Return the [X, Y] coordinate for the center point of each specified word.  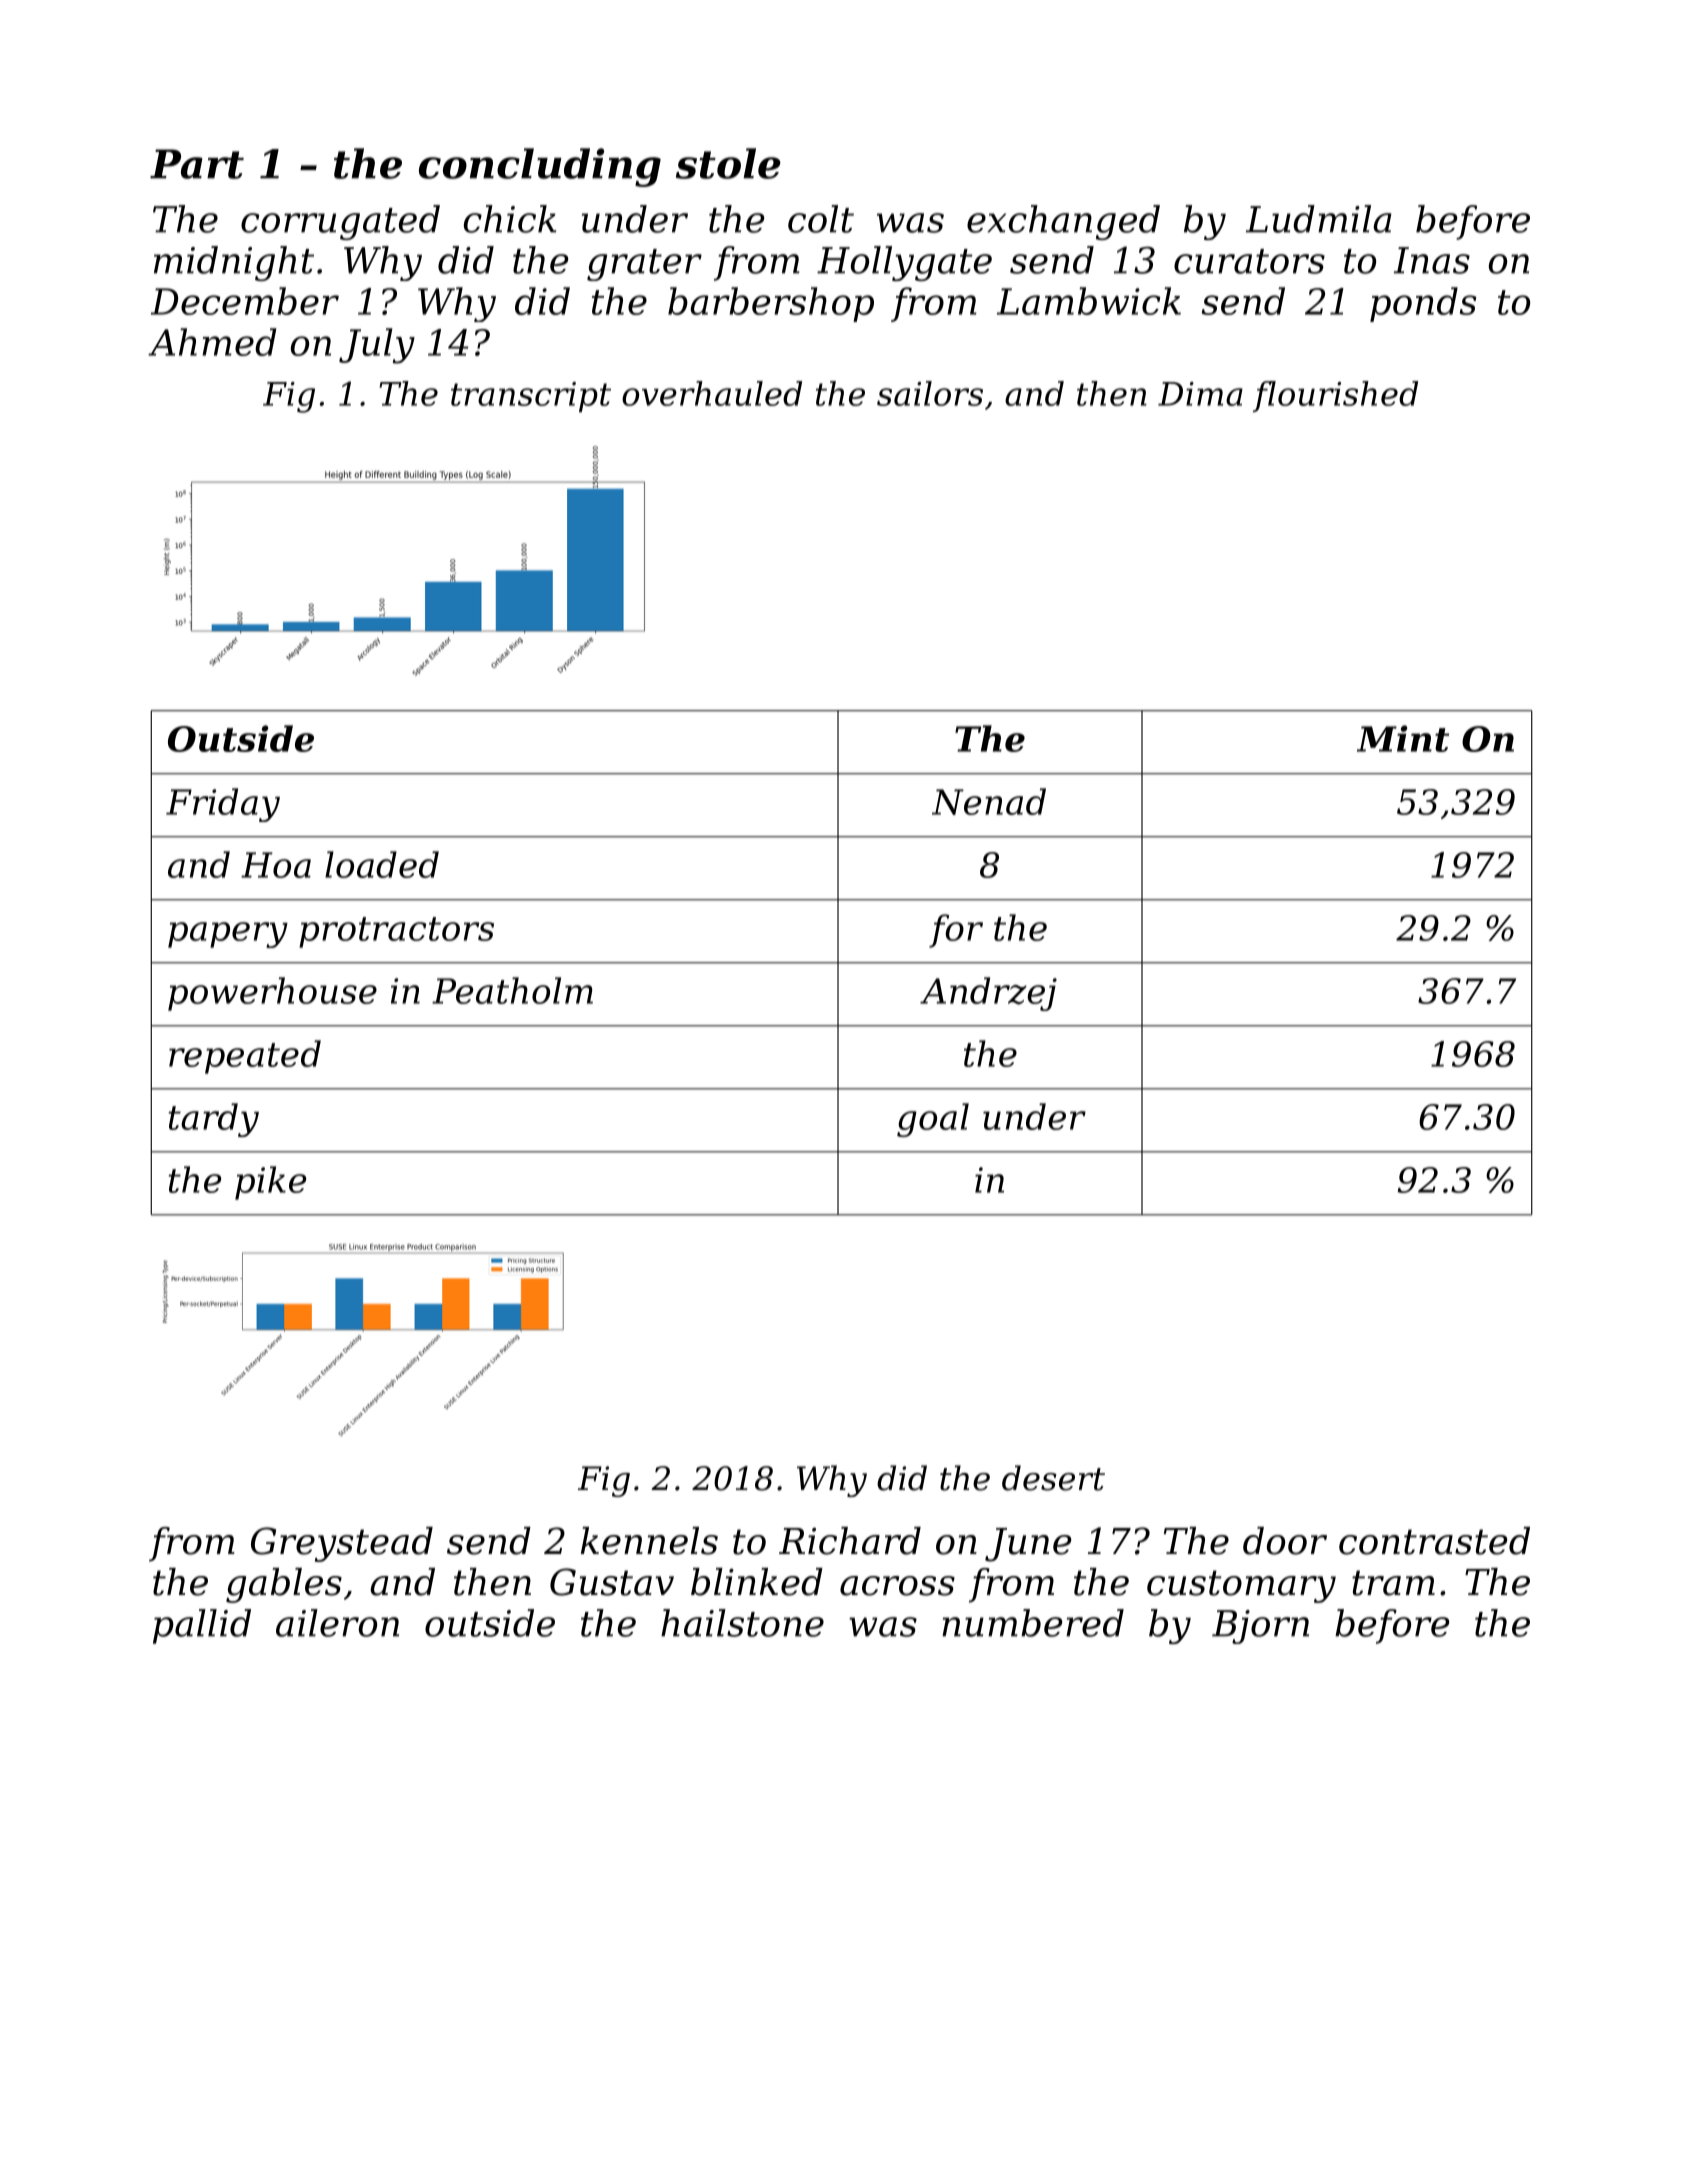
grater [644, 265]
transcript [531, 397]
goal [933, 1120]
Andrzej [988, 994]
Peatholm [512, 990]
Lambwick [1089, 301]
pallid [202, 1626]
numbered [1033, 1623]
